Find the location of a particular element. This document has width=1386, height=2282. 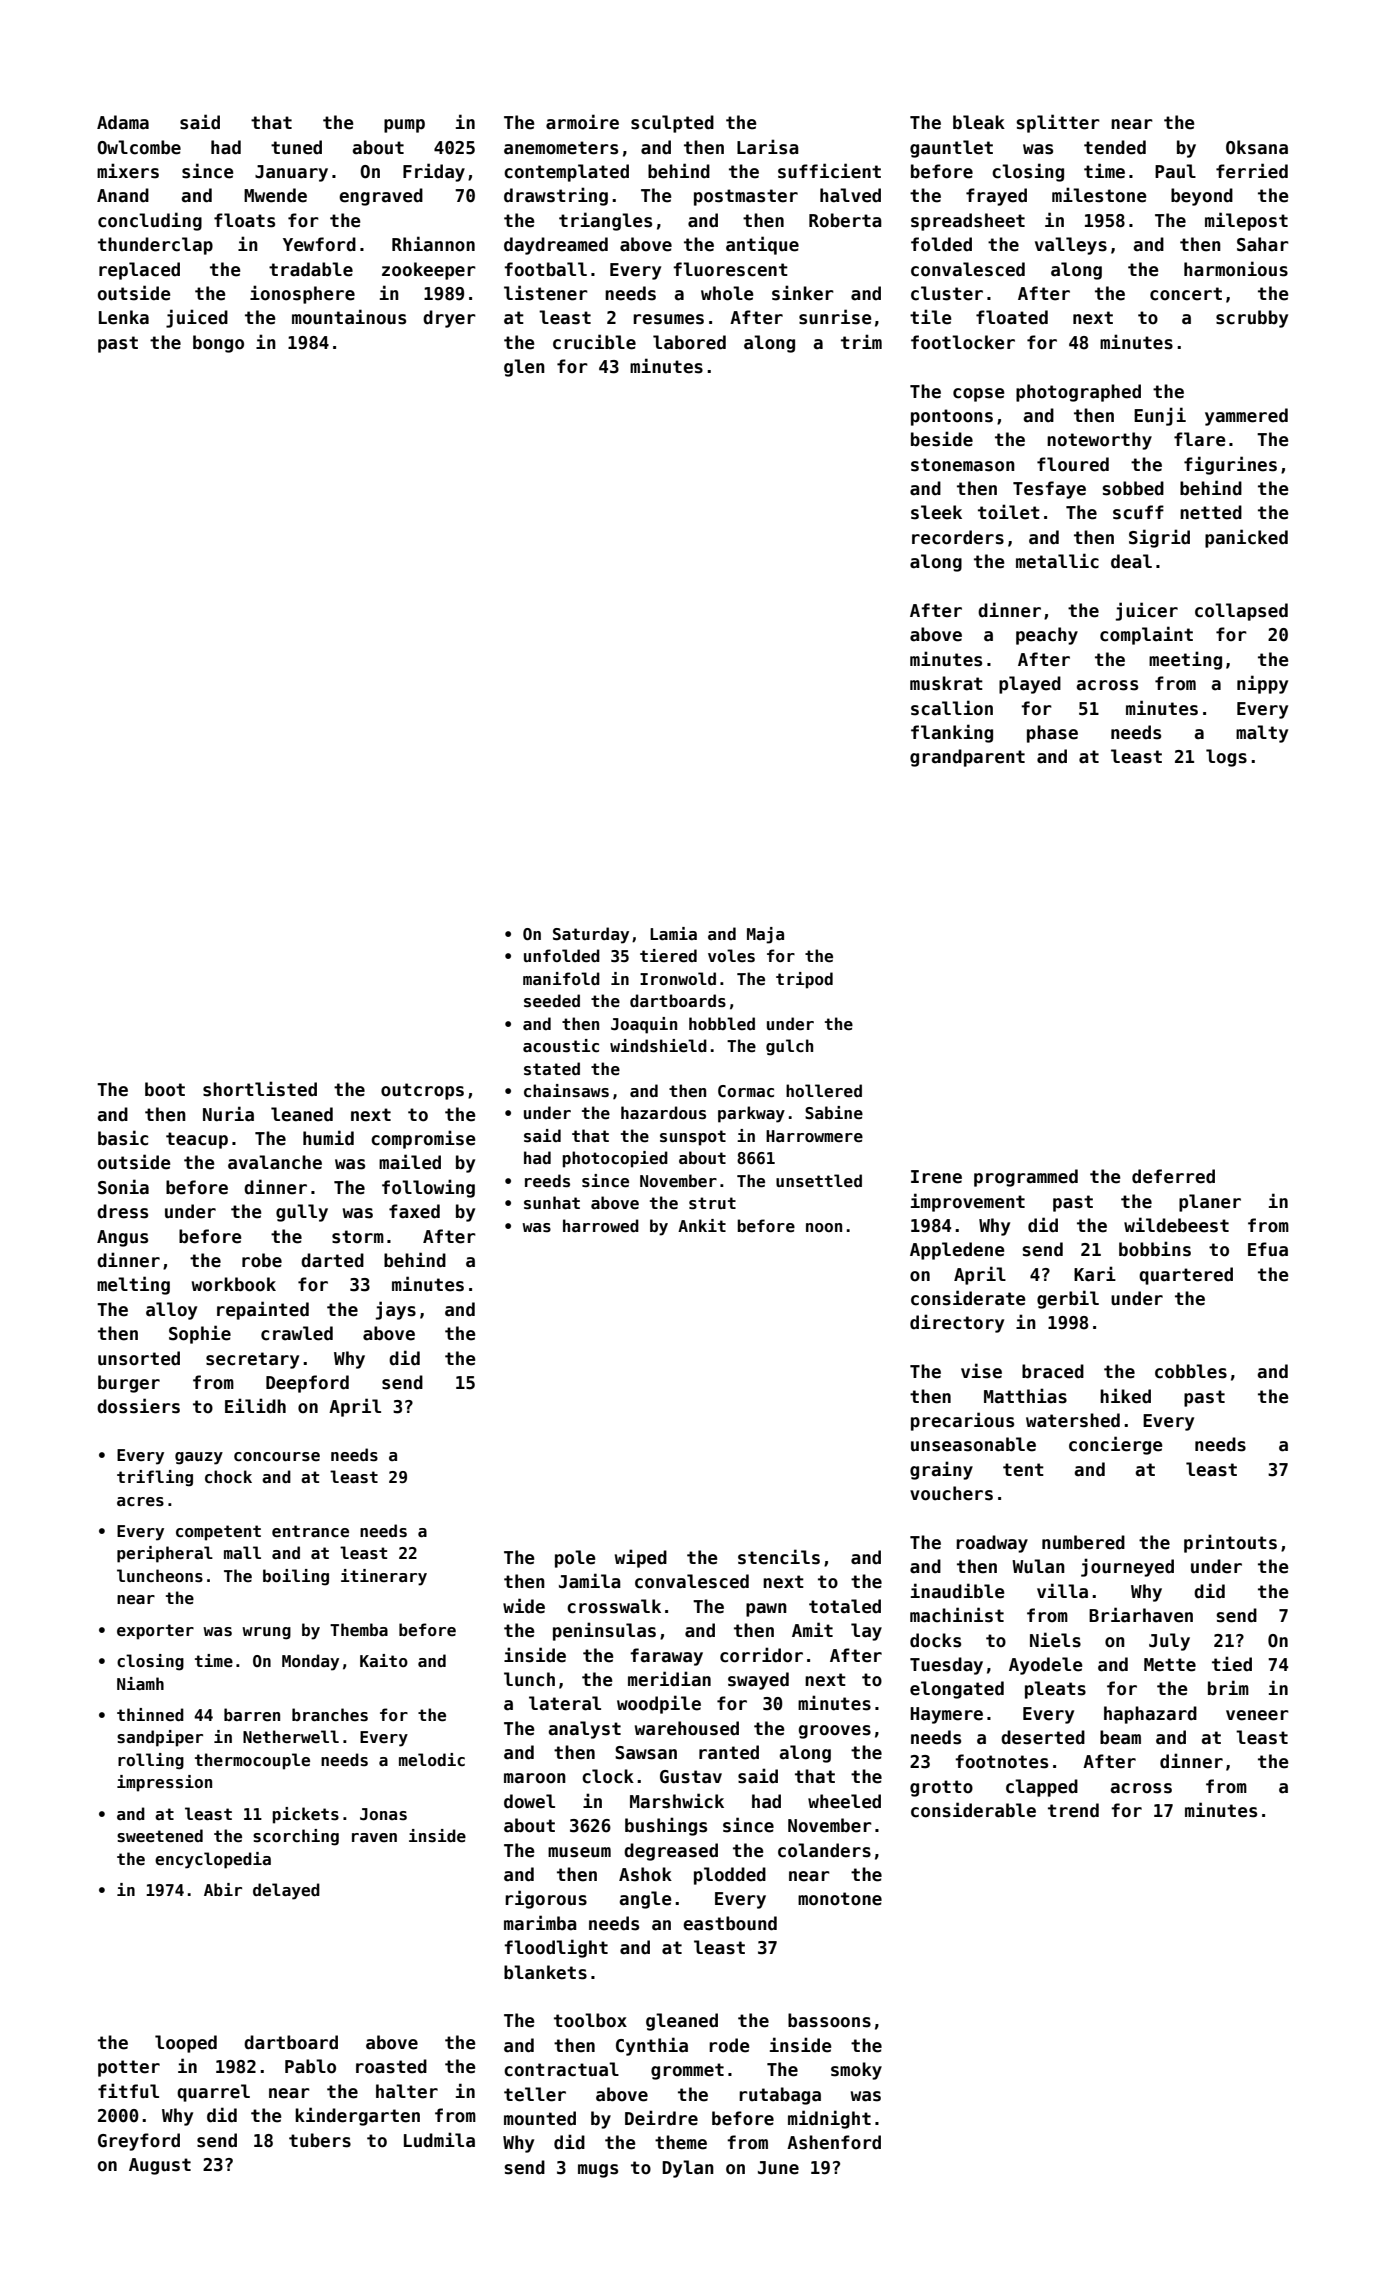

watershed is located at coordinates (1073, 1420).
